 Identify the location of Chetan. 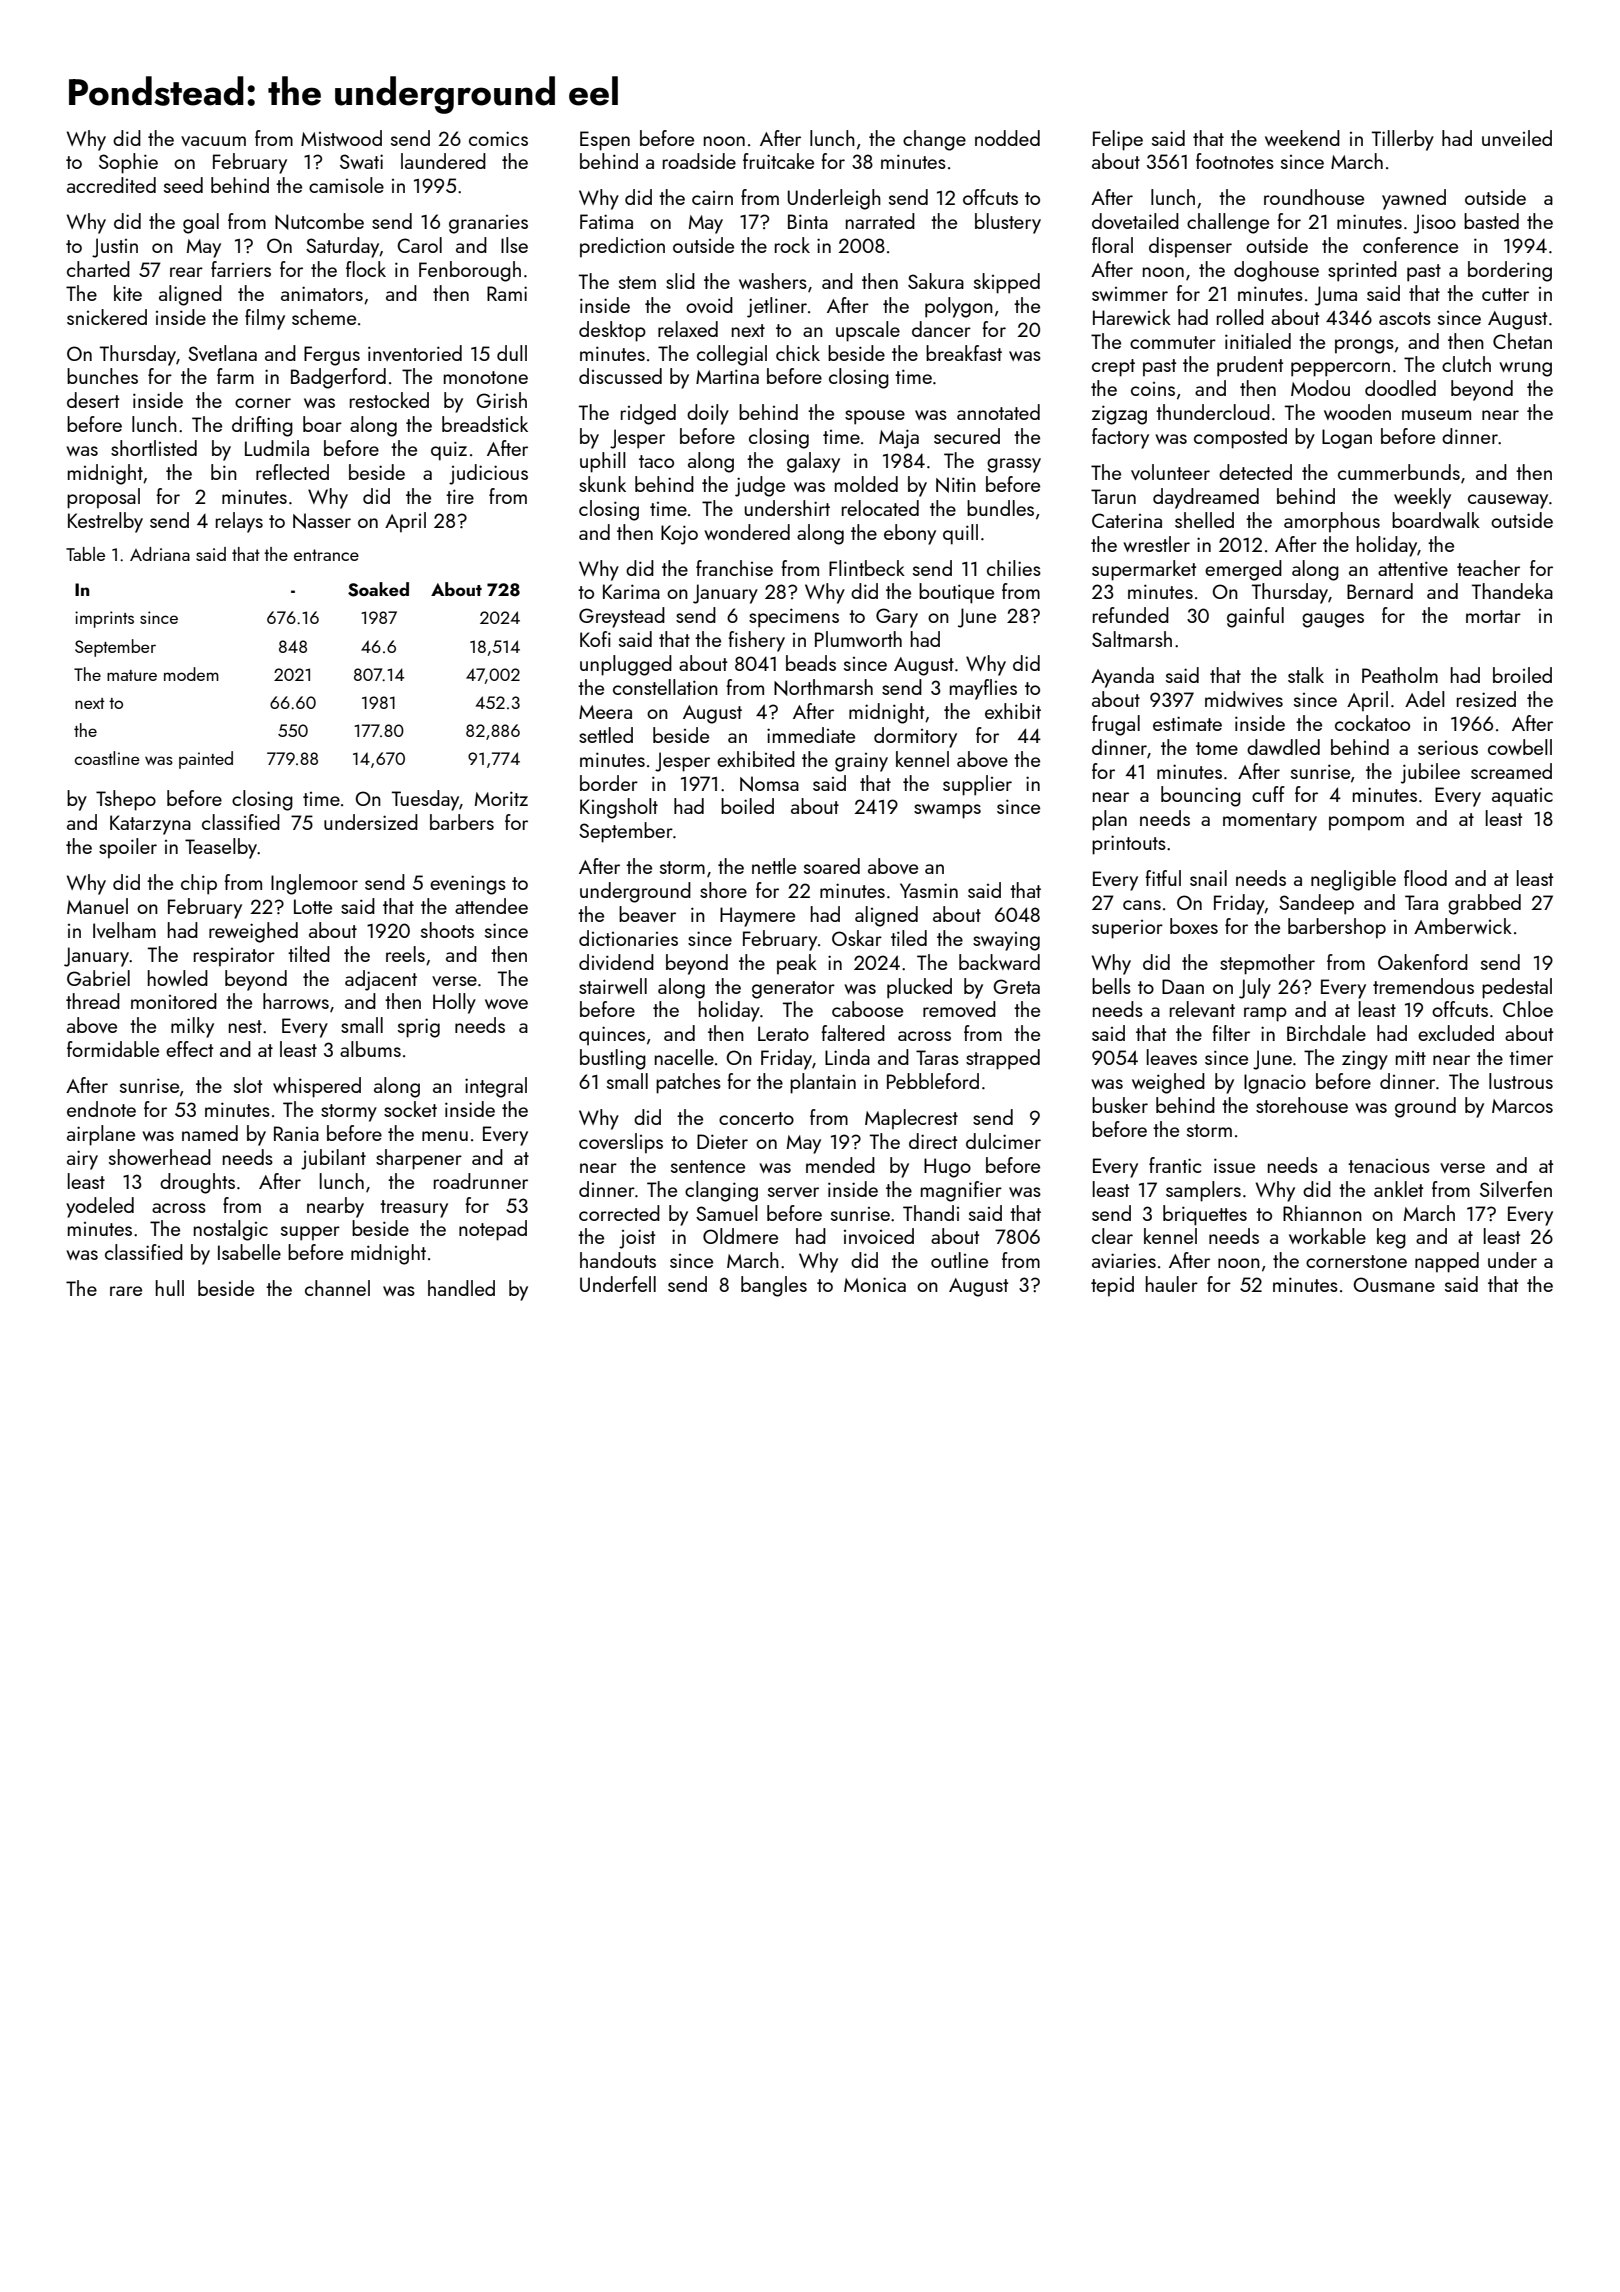
(1522, 341).
